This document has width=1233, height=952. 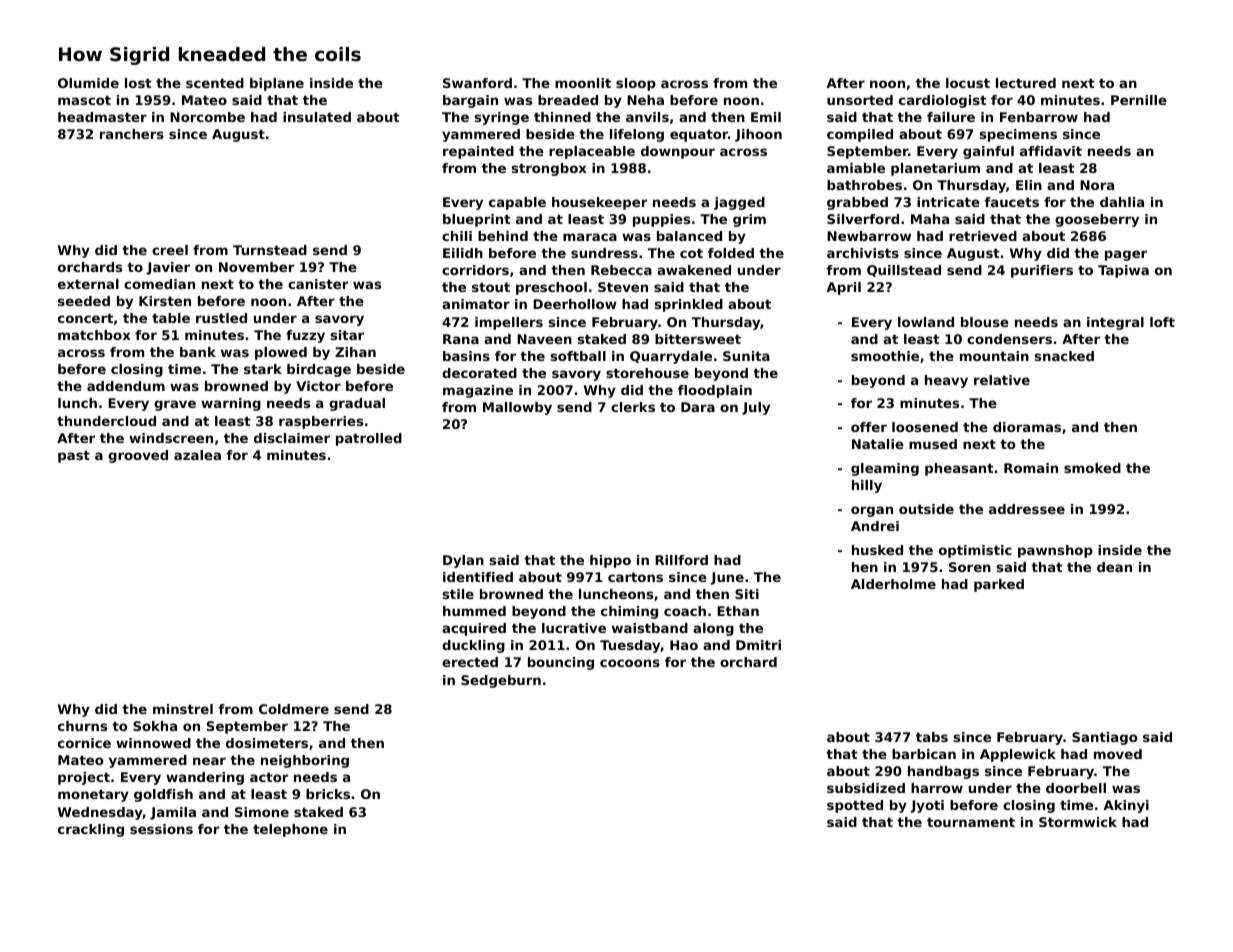 I want to click on churns, so click(x=82, y=726).
